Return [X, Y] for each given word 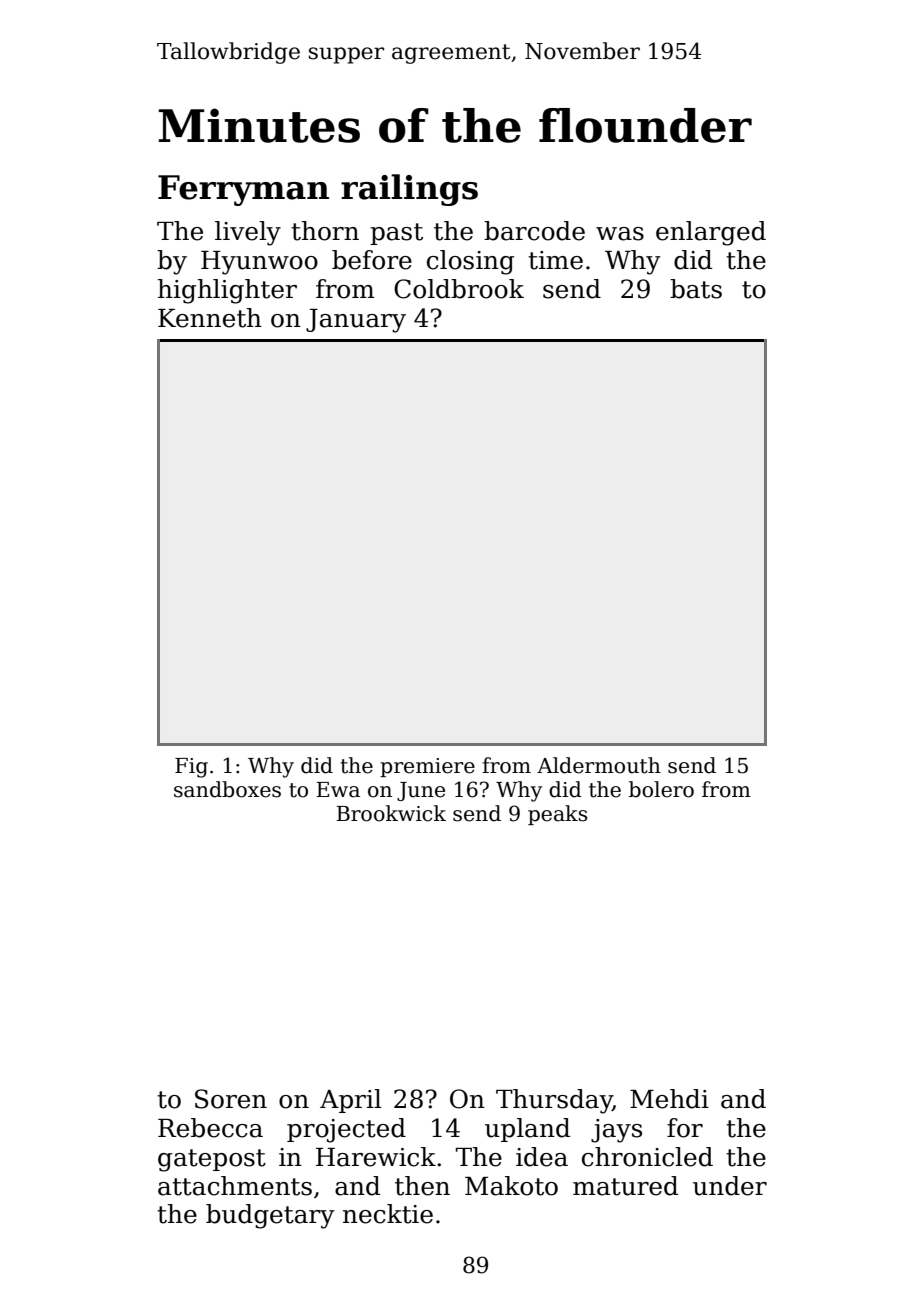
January [356, 321]
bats [696, 289]
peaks [557, 815]
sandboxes [227, 789]
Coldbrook [459, 289]
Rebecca [210, 1128]
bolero [661, 789]
